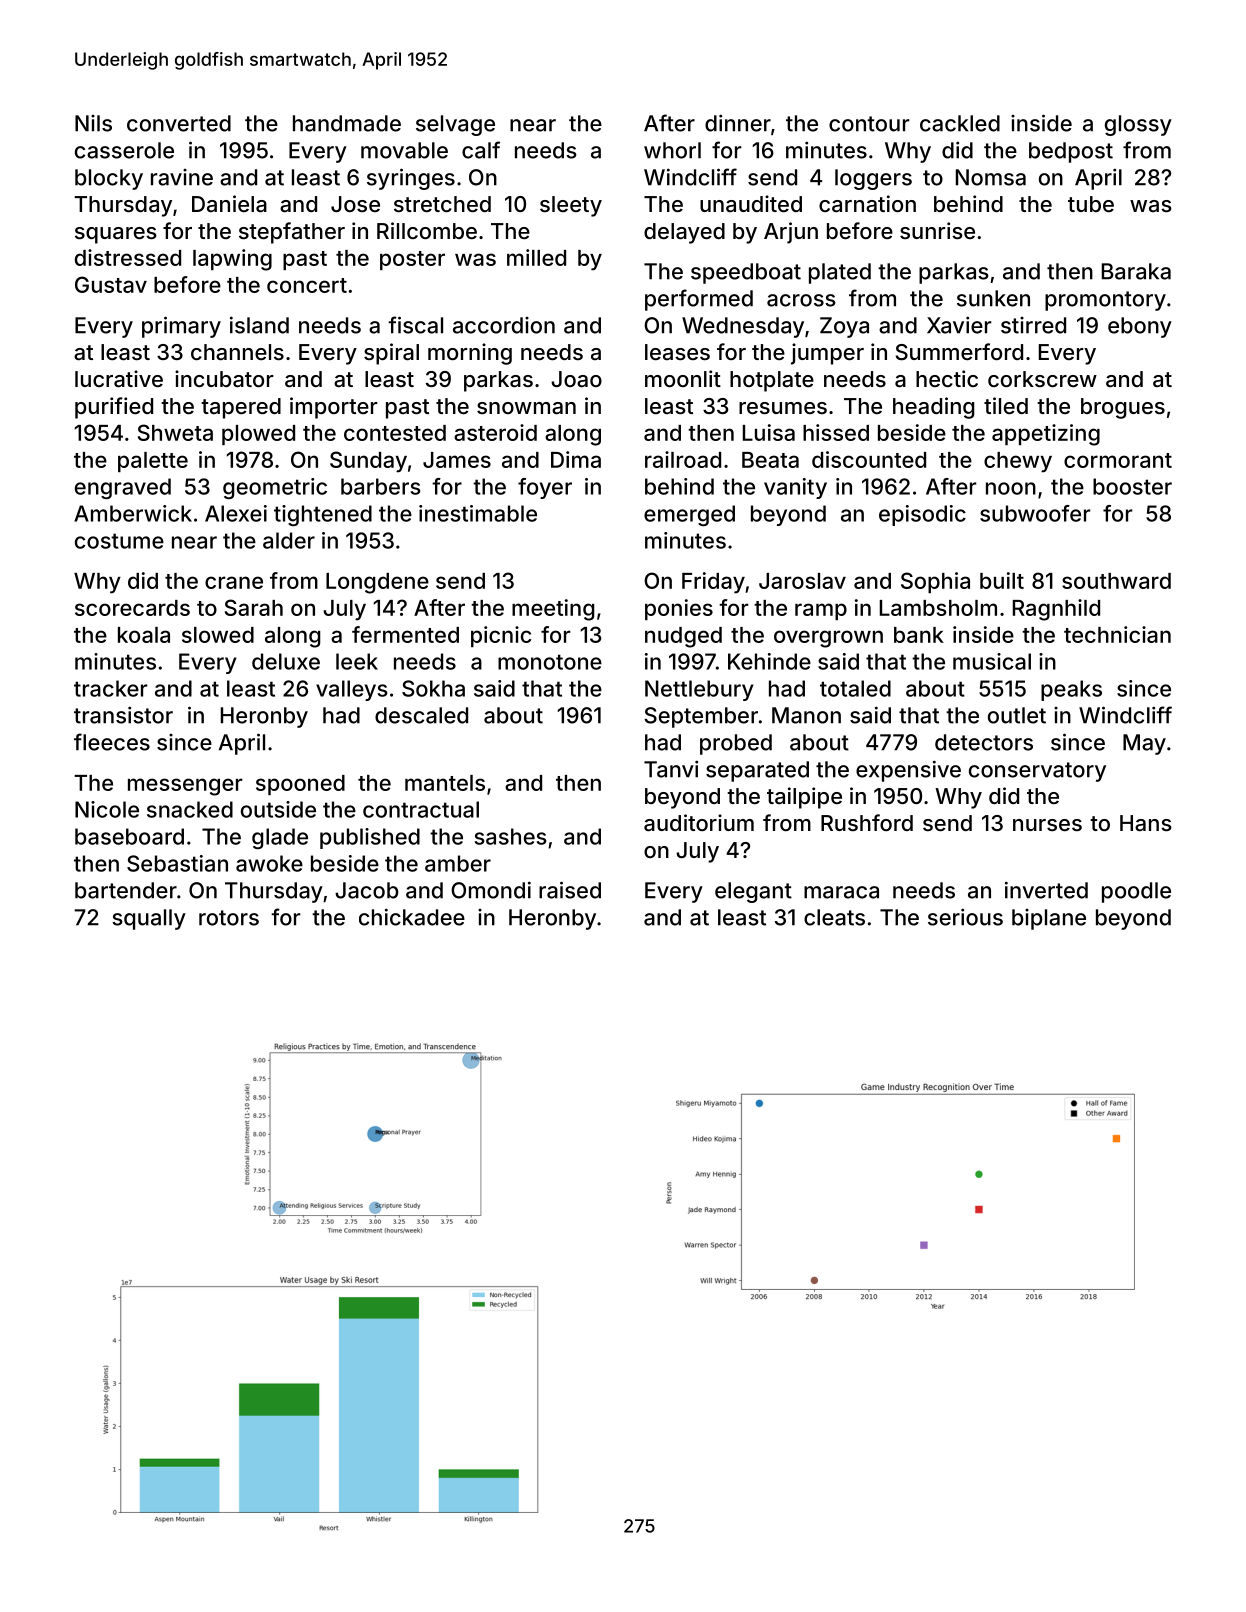 The image size is (1246, 1612). What do you see at coordinates (93, 123) in the image?
I see `Nils` at bounding box center [93, 123].
